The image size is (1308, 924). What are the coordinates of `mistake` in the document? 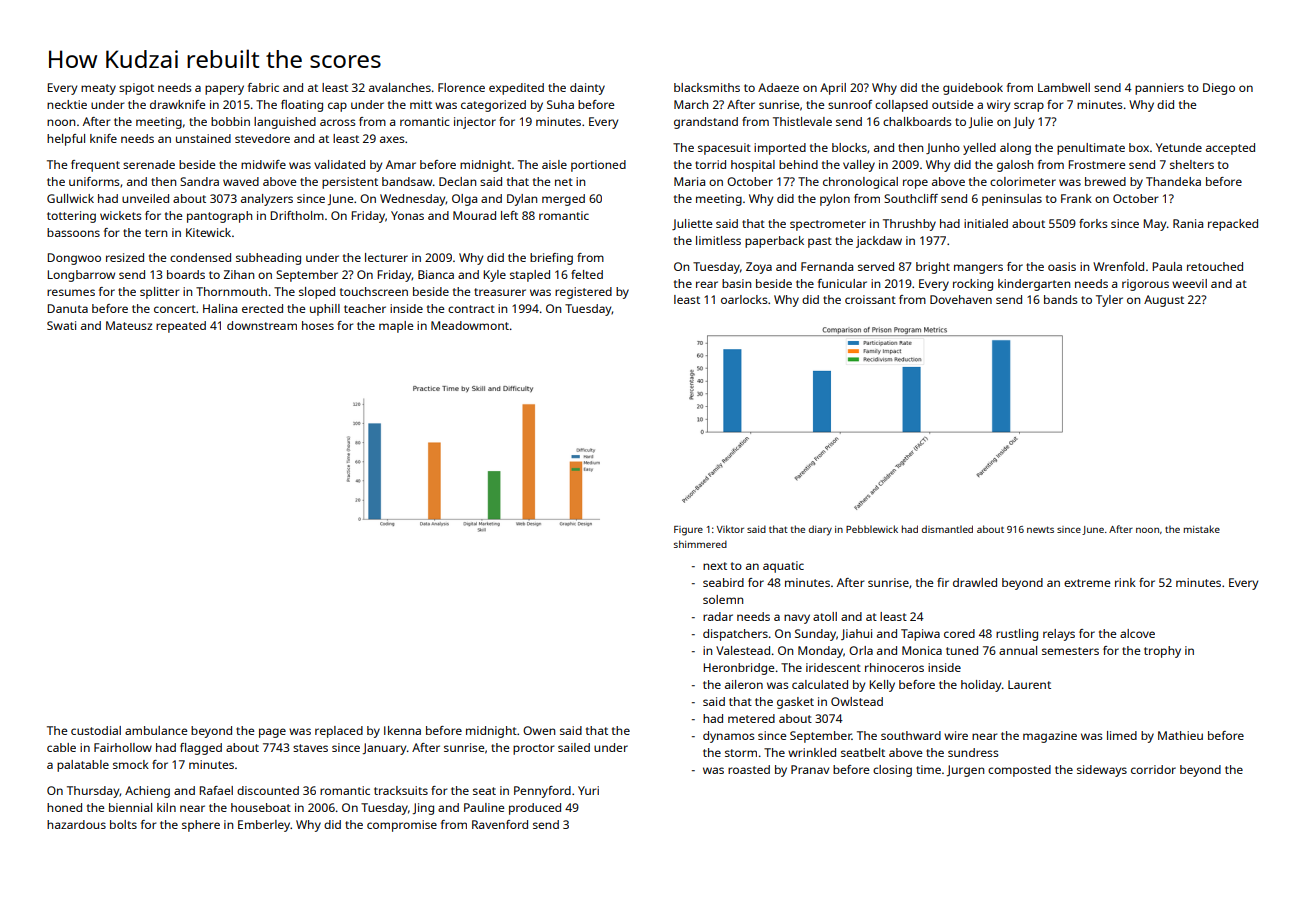 It's located at (1202, 529).
